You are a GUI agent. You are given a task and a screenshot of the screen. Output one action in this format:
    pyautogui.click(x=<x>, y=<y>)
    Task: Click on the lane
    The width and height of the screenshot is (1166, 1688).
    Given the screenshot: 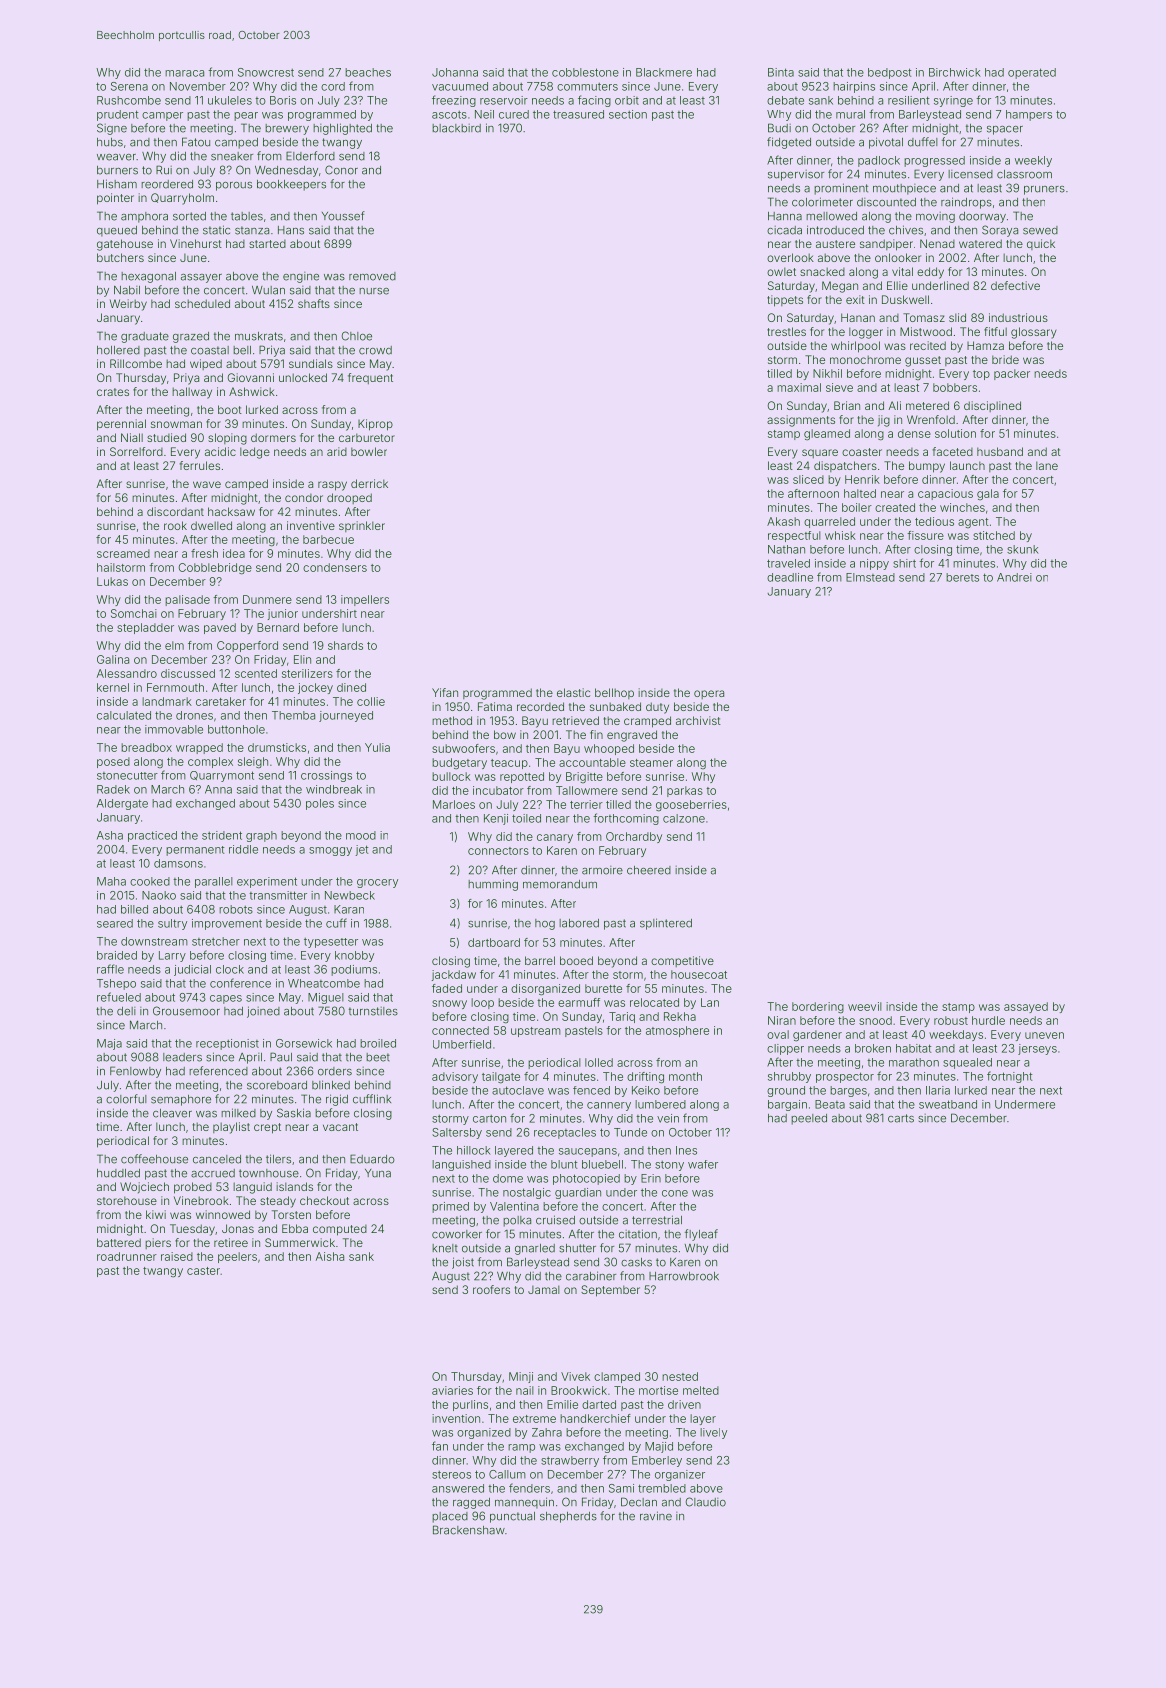 What is the action you would take?
    pyautogui.click(x=1047, y=465)
